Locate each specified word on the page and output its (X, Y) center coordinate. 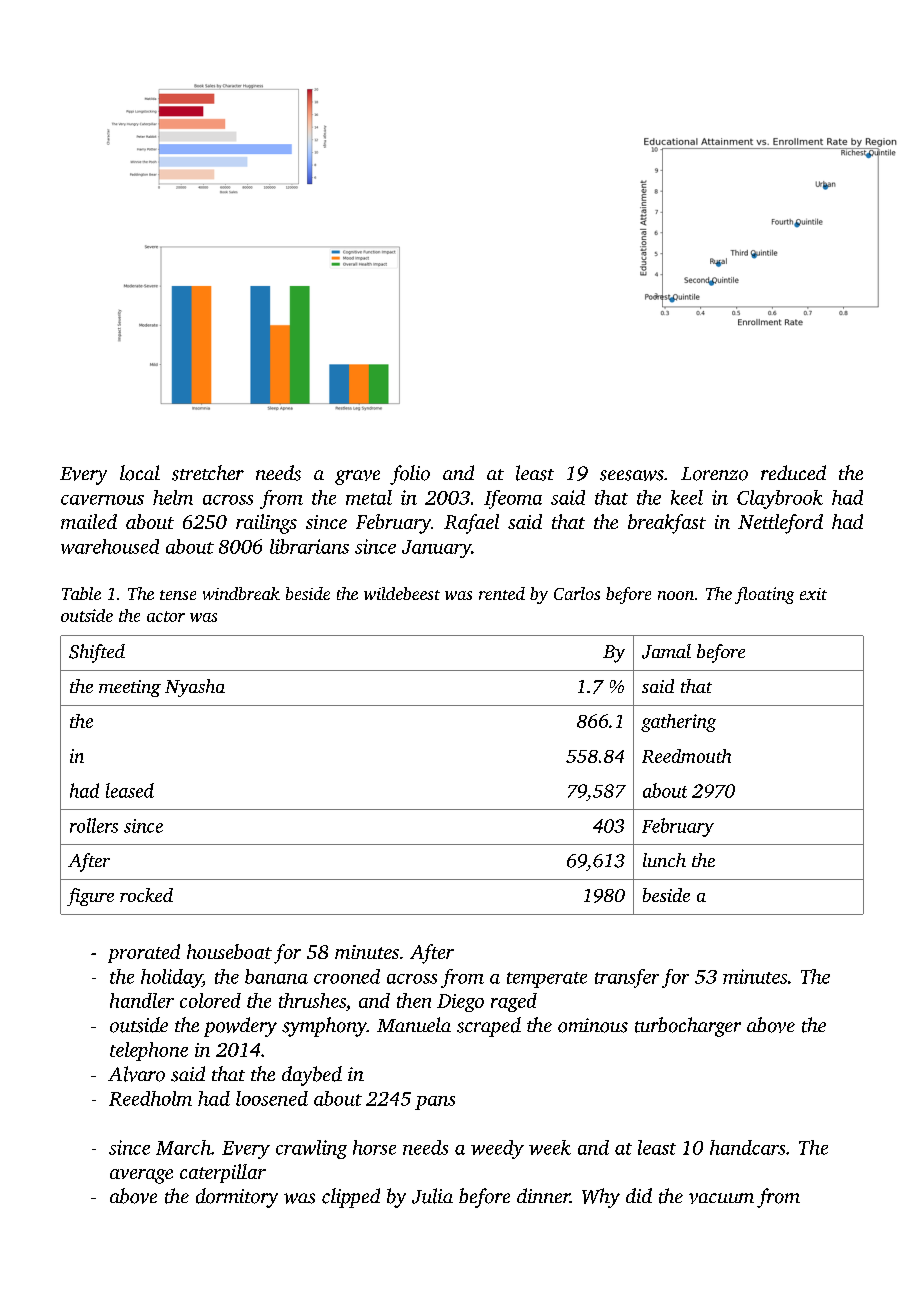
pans (435, 1103)
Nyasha (195, 688)
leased (130, 790)
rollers (94, 825)
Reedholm (150, 1098)
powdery (240, 1027)
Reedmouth (686, 756)
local (140, 473)
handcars (747, 1147)
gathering (678, 723)
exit (813, 594)
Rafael (471, 524)
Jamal (666, 651)
